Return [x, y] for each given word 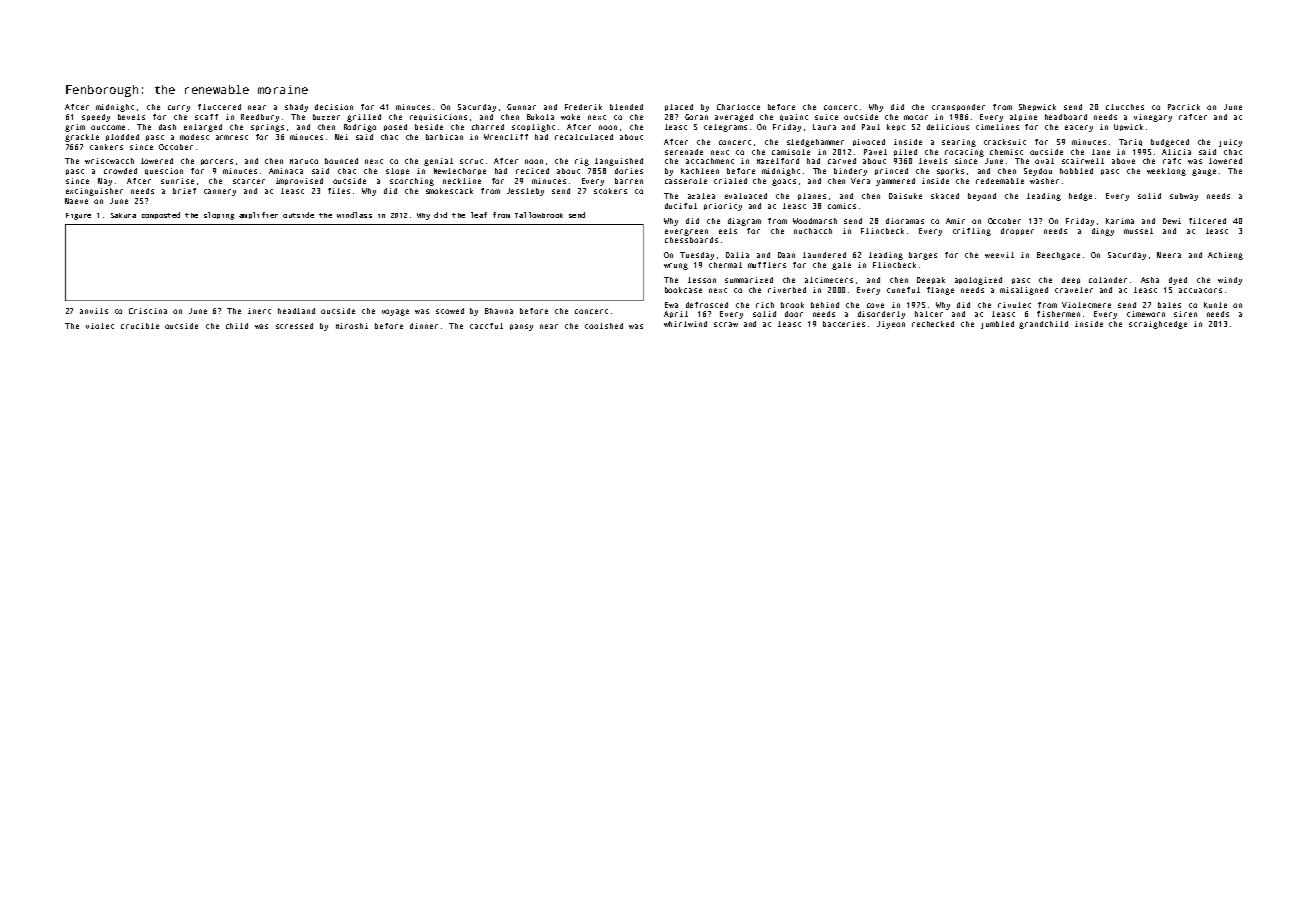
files [339, 191]
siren [1185, 314]
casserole [686, 181]
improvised [299, 181]
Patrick [1184, 107]
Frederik [583, 107]
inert [259, 311]
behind [825, 305]
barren [629, 181]
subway [1184, 197]
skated [945, 196]
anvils [94, 311]
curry [179, 108]
